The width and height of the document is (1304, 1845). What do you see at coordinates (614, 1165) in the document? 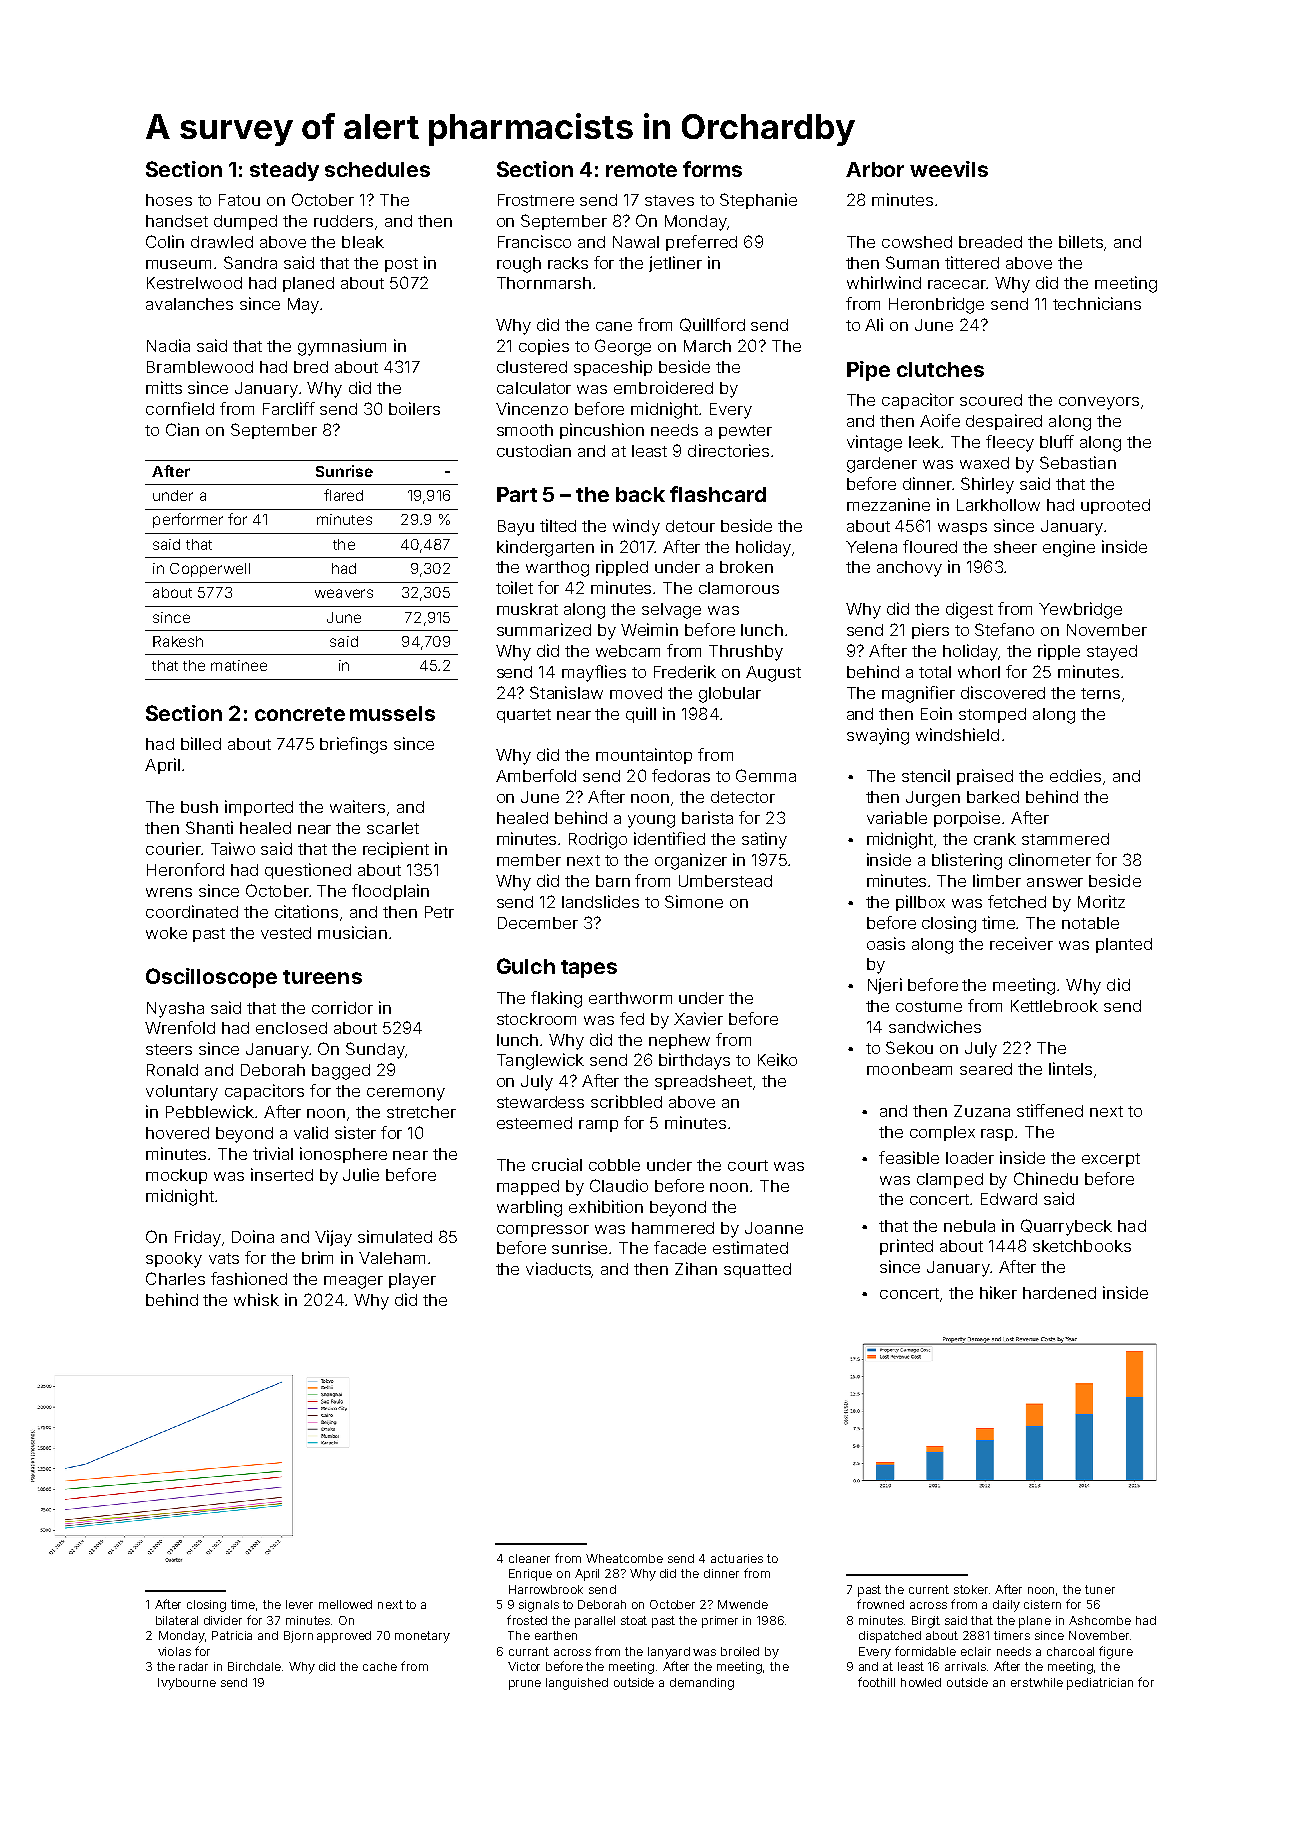
I see `cobble` at bounding box center [614, 1165].
